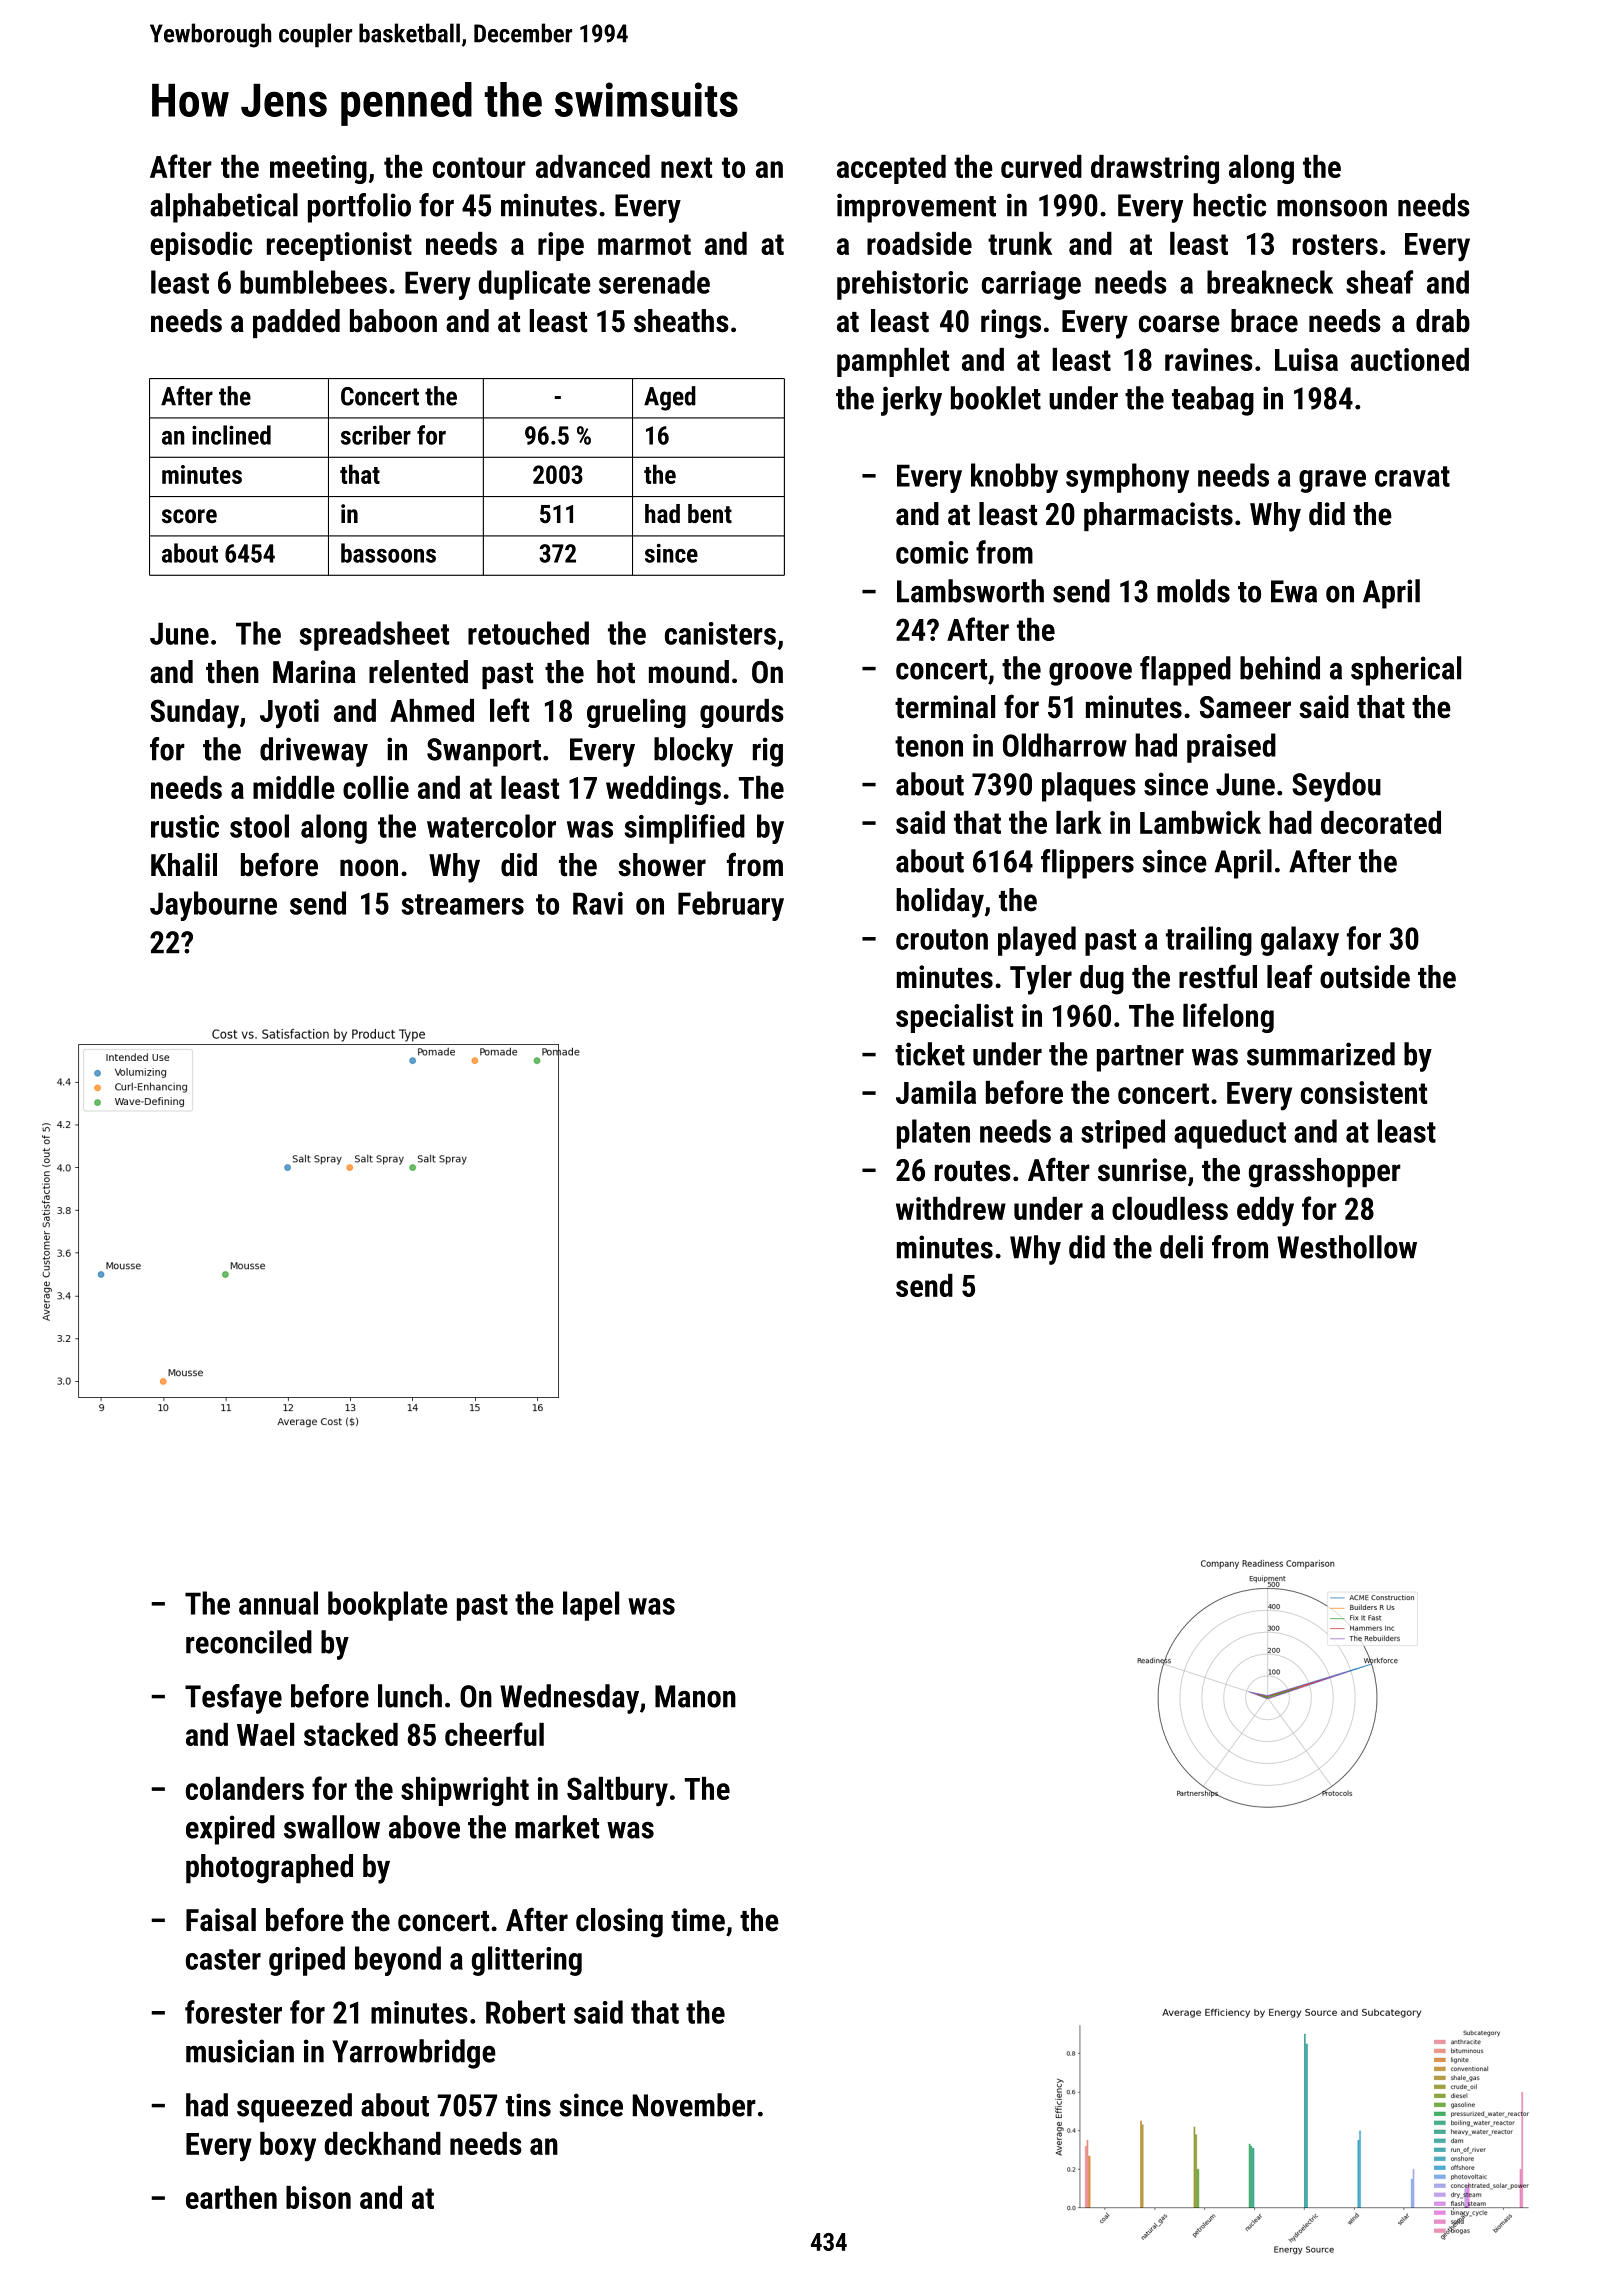 Image resolution: width=1620 pixels, height=2292 pixels. I want to click on expired, so click(230, 1830).
